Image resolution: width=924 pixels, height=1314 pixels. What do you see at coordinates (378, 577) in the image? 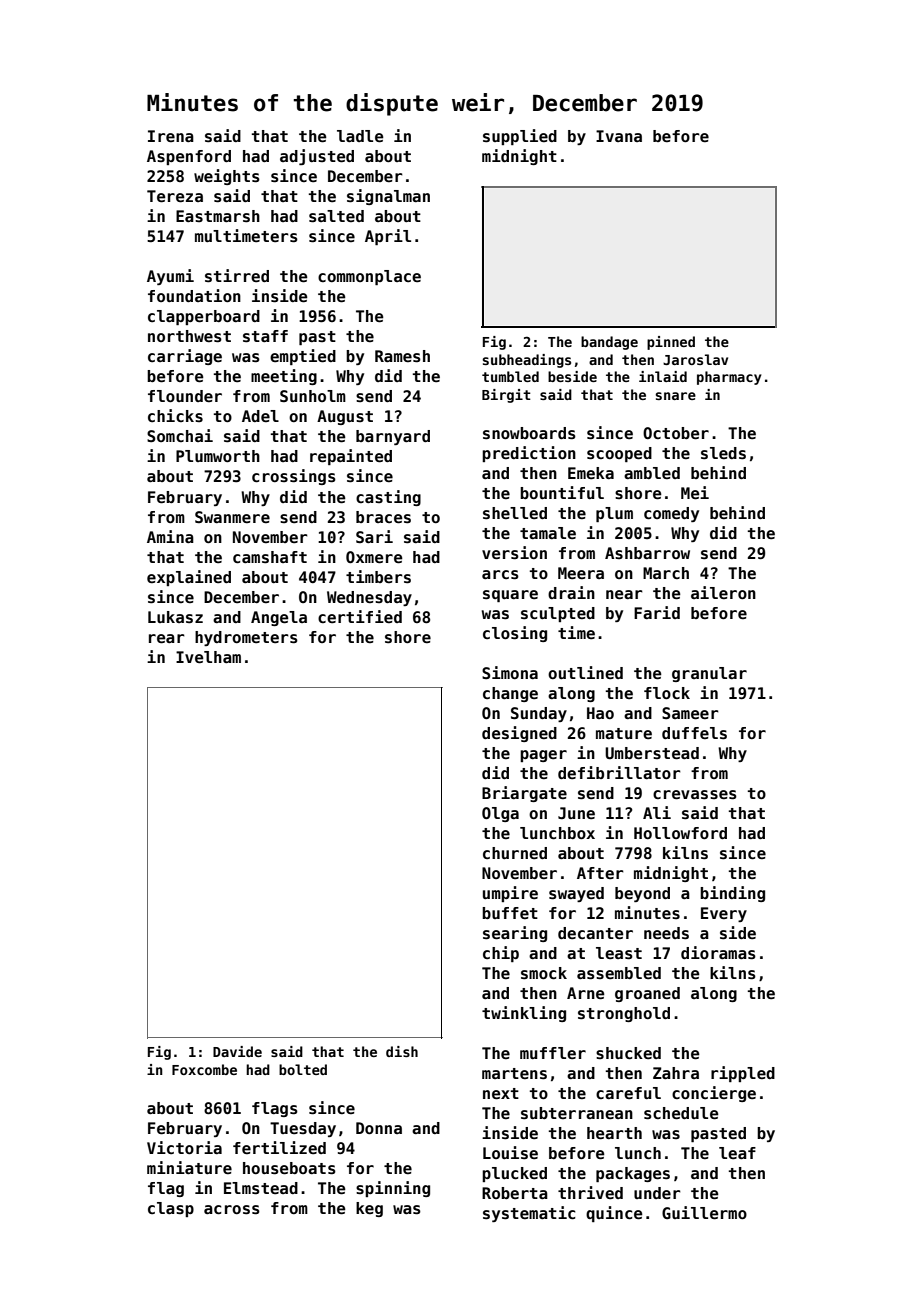
I see `timbers` at bounding box center [378, 577].
